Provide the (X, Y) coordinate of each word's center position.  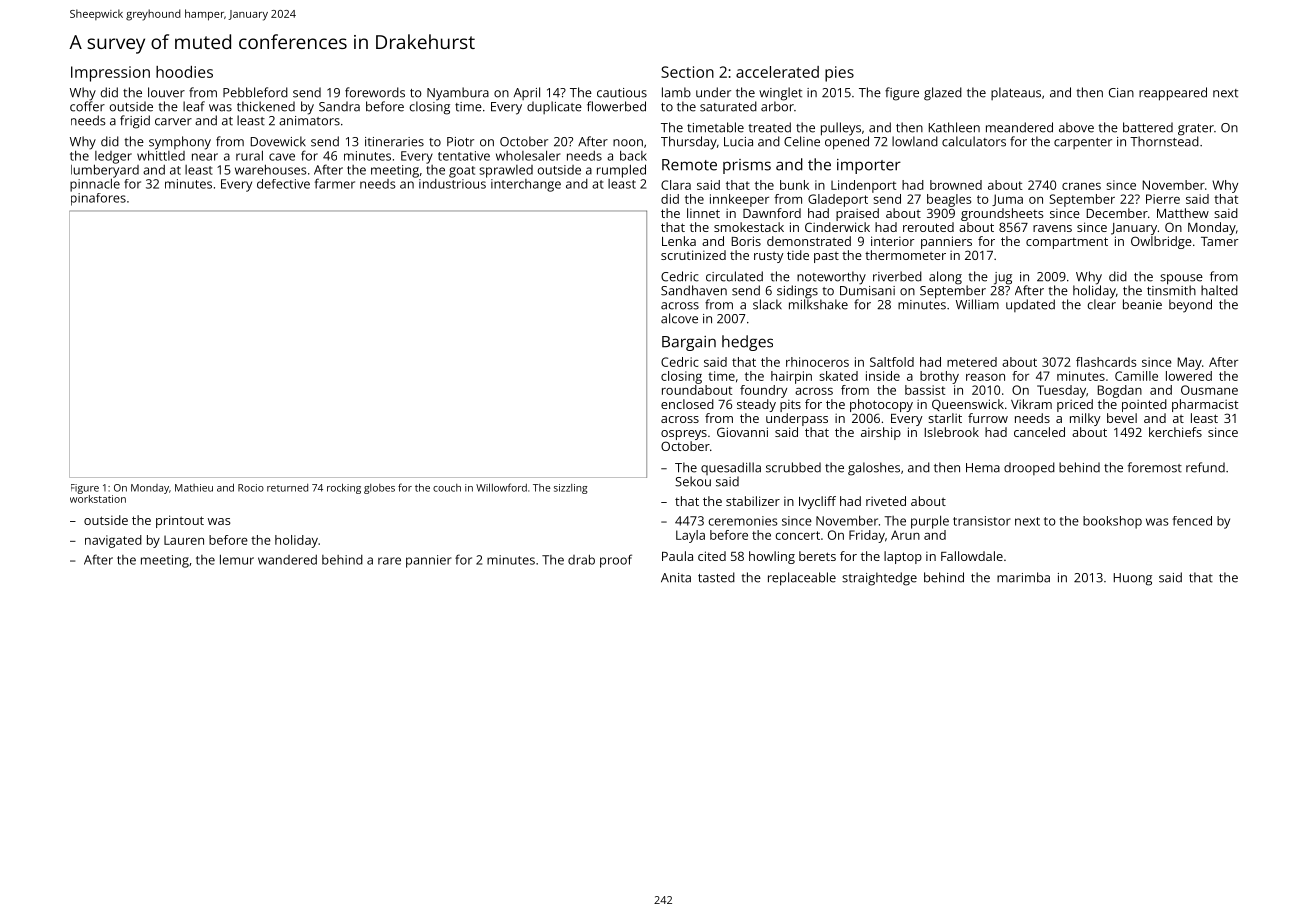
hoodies (184, 72)
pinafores (98, 199)
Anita (676, 578)
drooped (1029, 468)
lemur (237, 559)
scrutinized (693, 255)
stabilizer (753, 501)
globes (379, 489)
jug (1003, 278)
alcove (679, 318)
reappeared (1173, 94)
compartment (1067, 243)
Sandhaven (694, 290)
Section (687, 72)
